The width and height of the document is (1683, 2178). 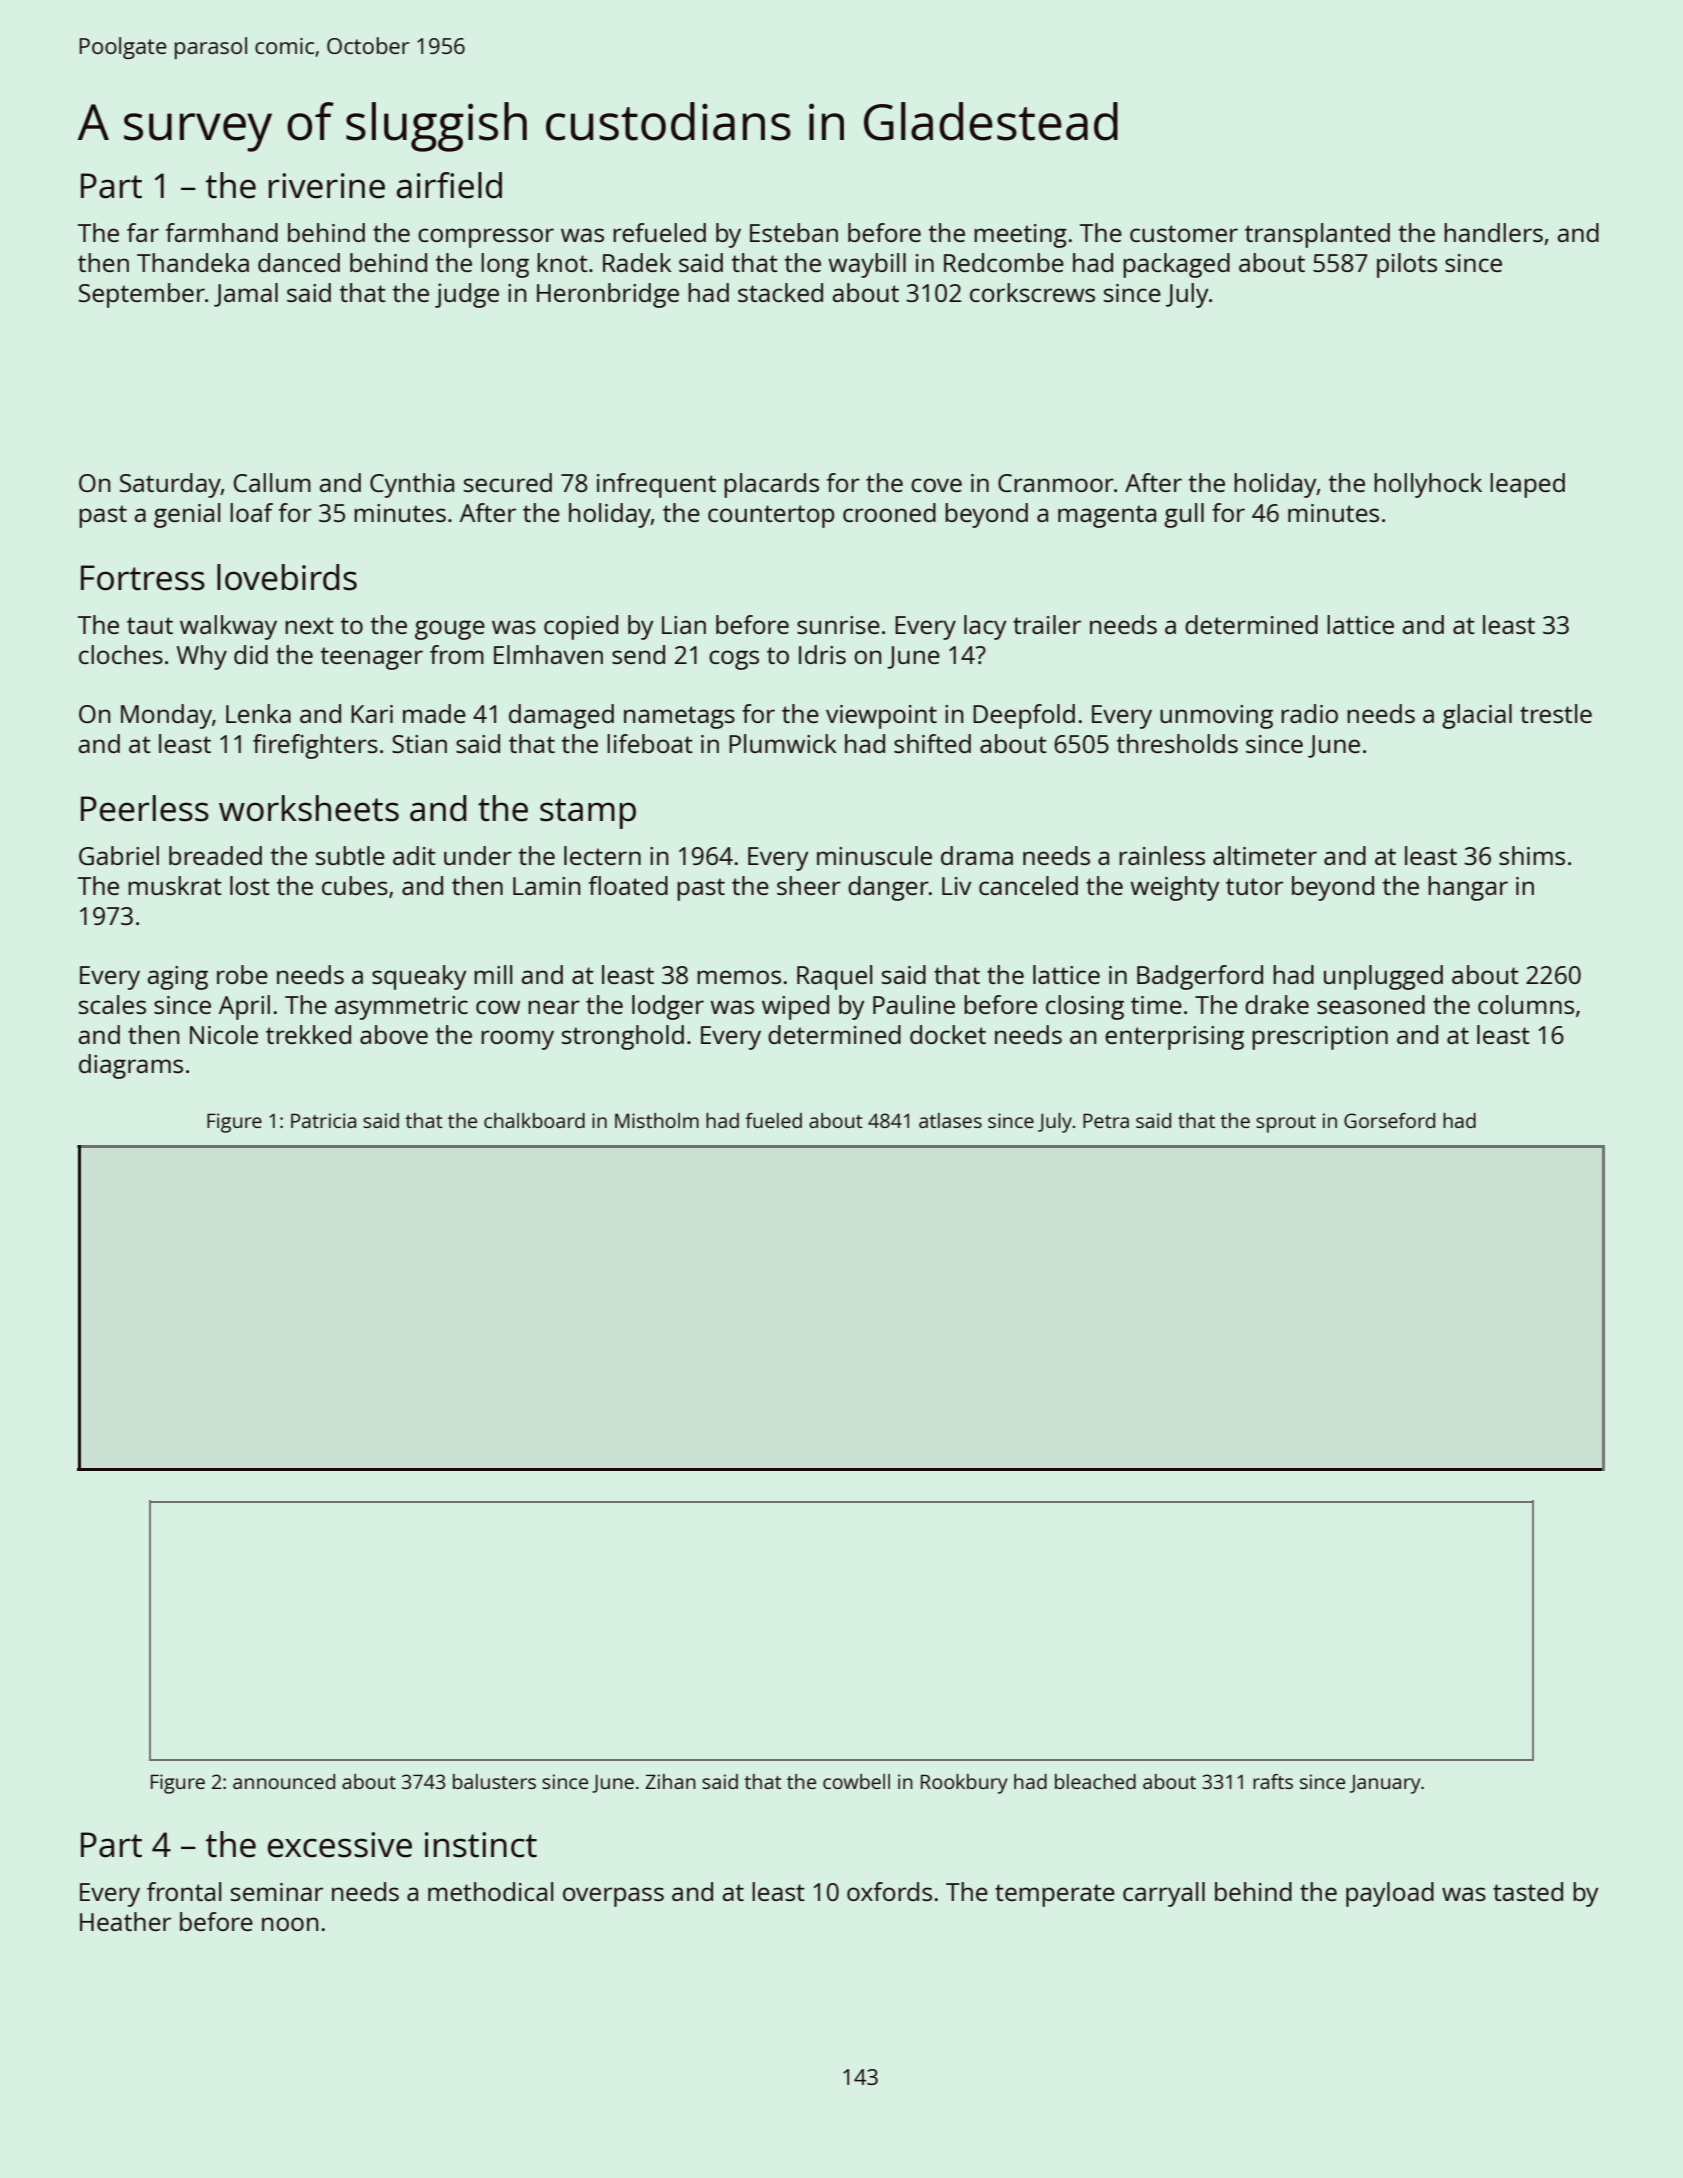 I want to click on loaf, so click(x=251, y=512).
